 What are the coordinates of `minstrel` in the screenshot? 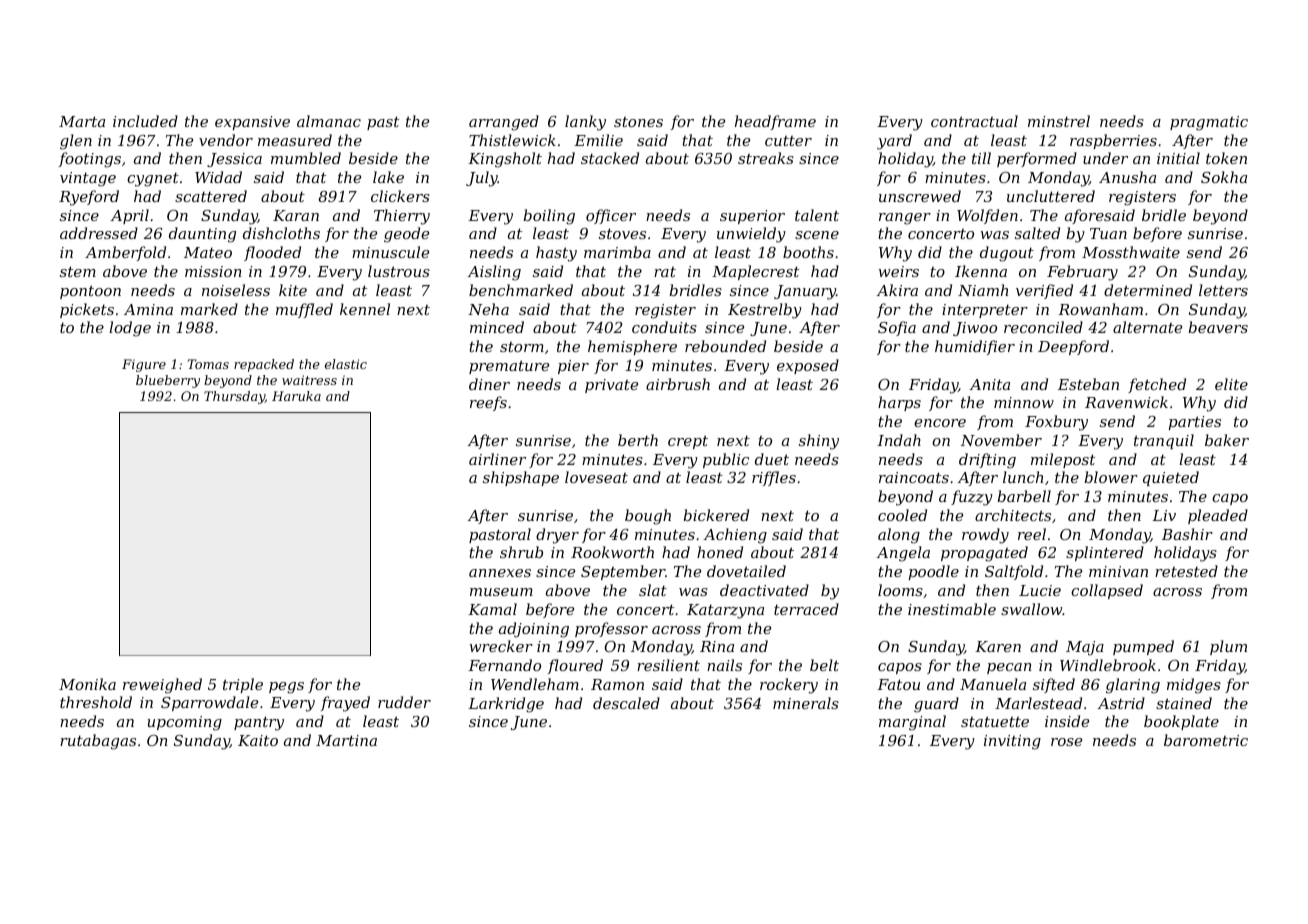 It's located at (1059, 121).
